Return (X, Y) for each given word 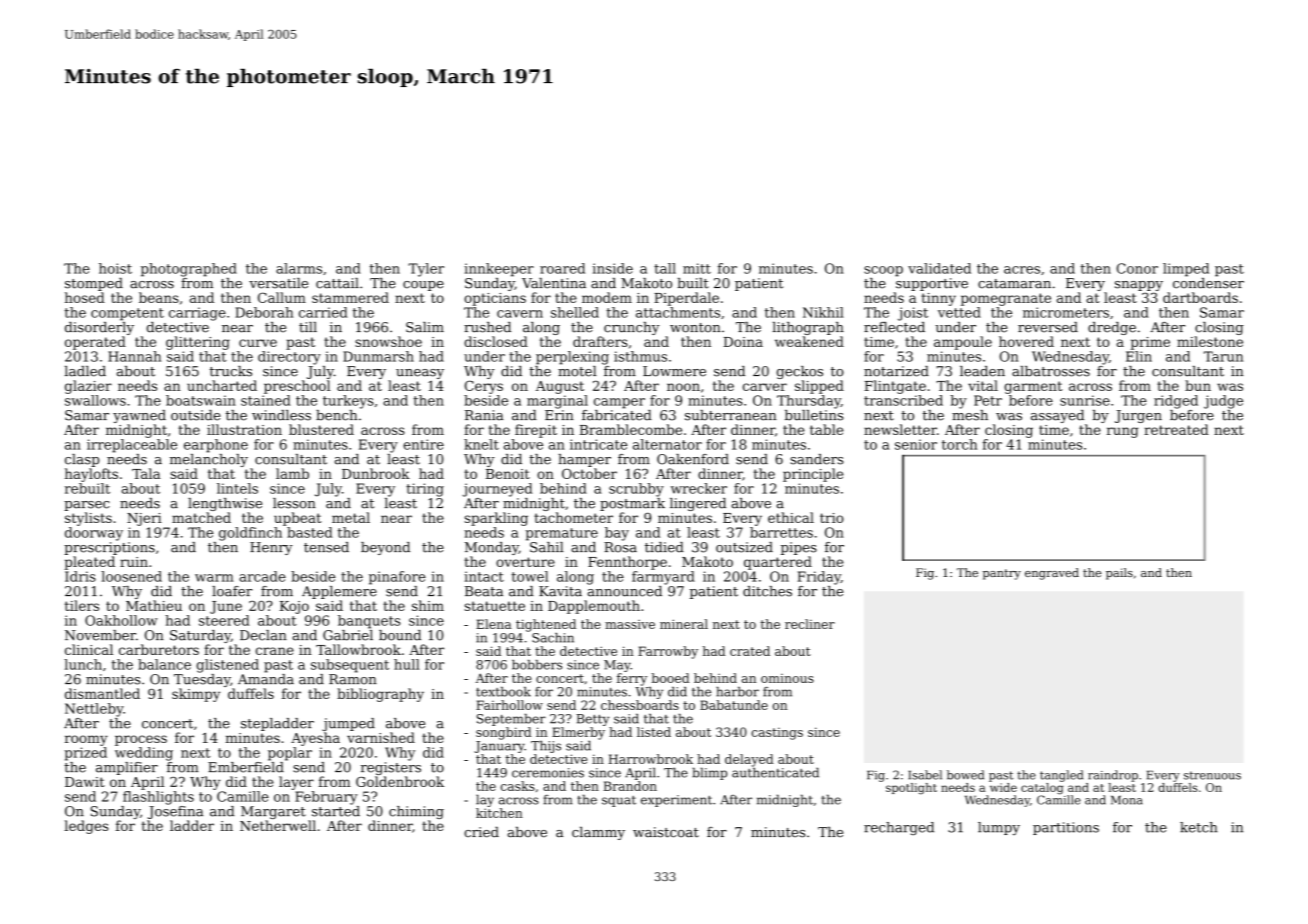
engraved (1052, 574)
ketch (1199, 827)
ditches (767, 591)
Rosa (620, 547)
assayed (1057, 416)
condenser (1208, 283)
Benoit (508, 474)
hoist (115, 268)
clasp (82, 460)
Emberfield (246, 767)
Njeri (144, 519)
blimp (709, 774)
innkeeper (499, 270)
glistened (228, 666)
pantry (1002, 574)
